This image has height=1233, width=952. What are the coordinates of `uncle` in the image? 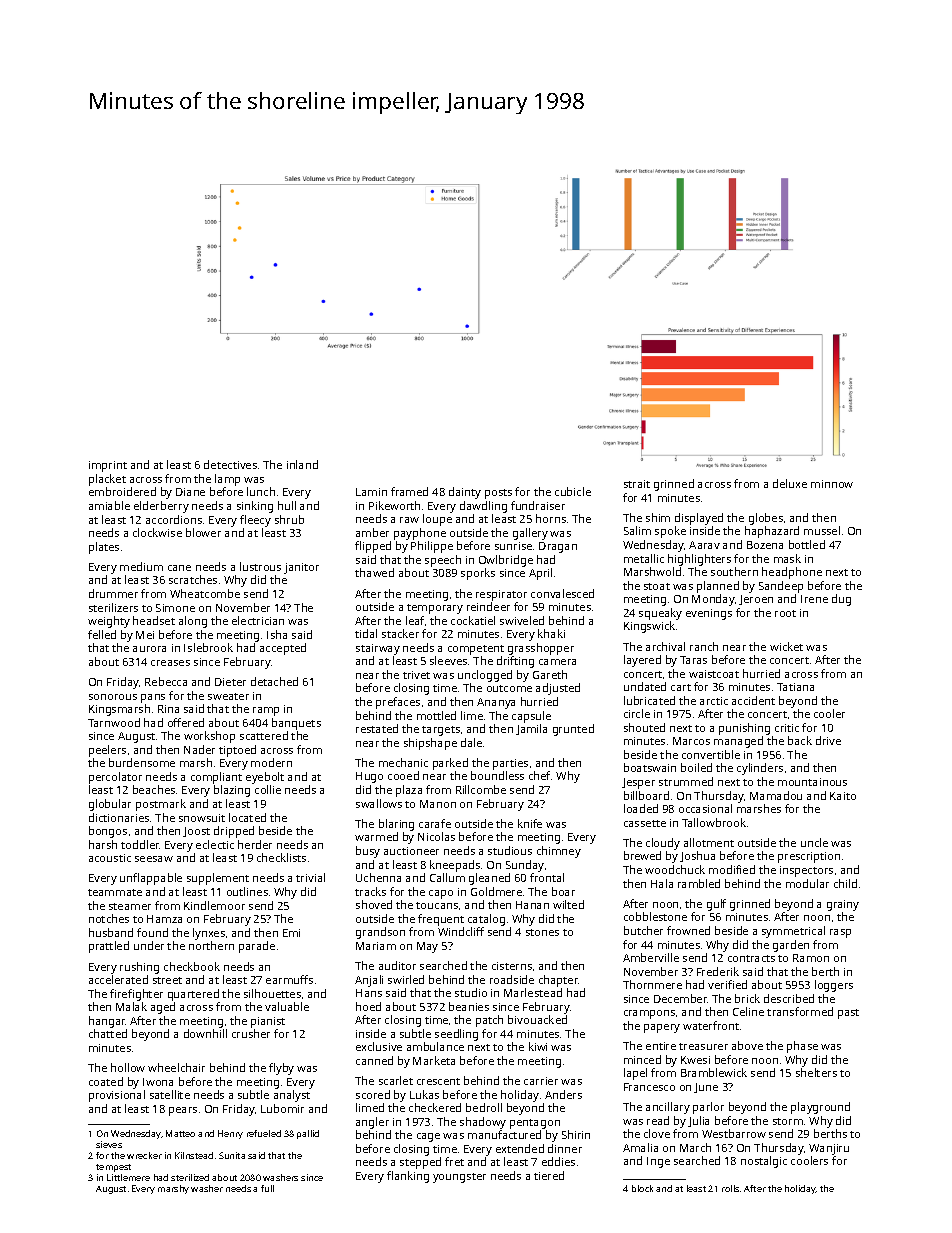 It's located at (814, 842).
